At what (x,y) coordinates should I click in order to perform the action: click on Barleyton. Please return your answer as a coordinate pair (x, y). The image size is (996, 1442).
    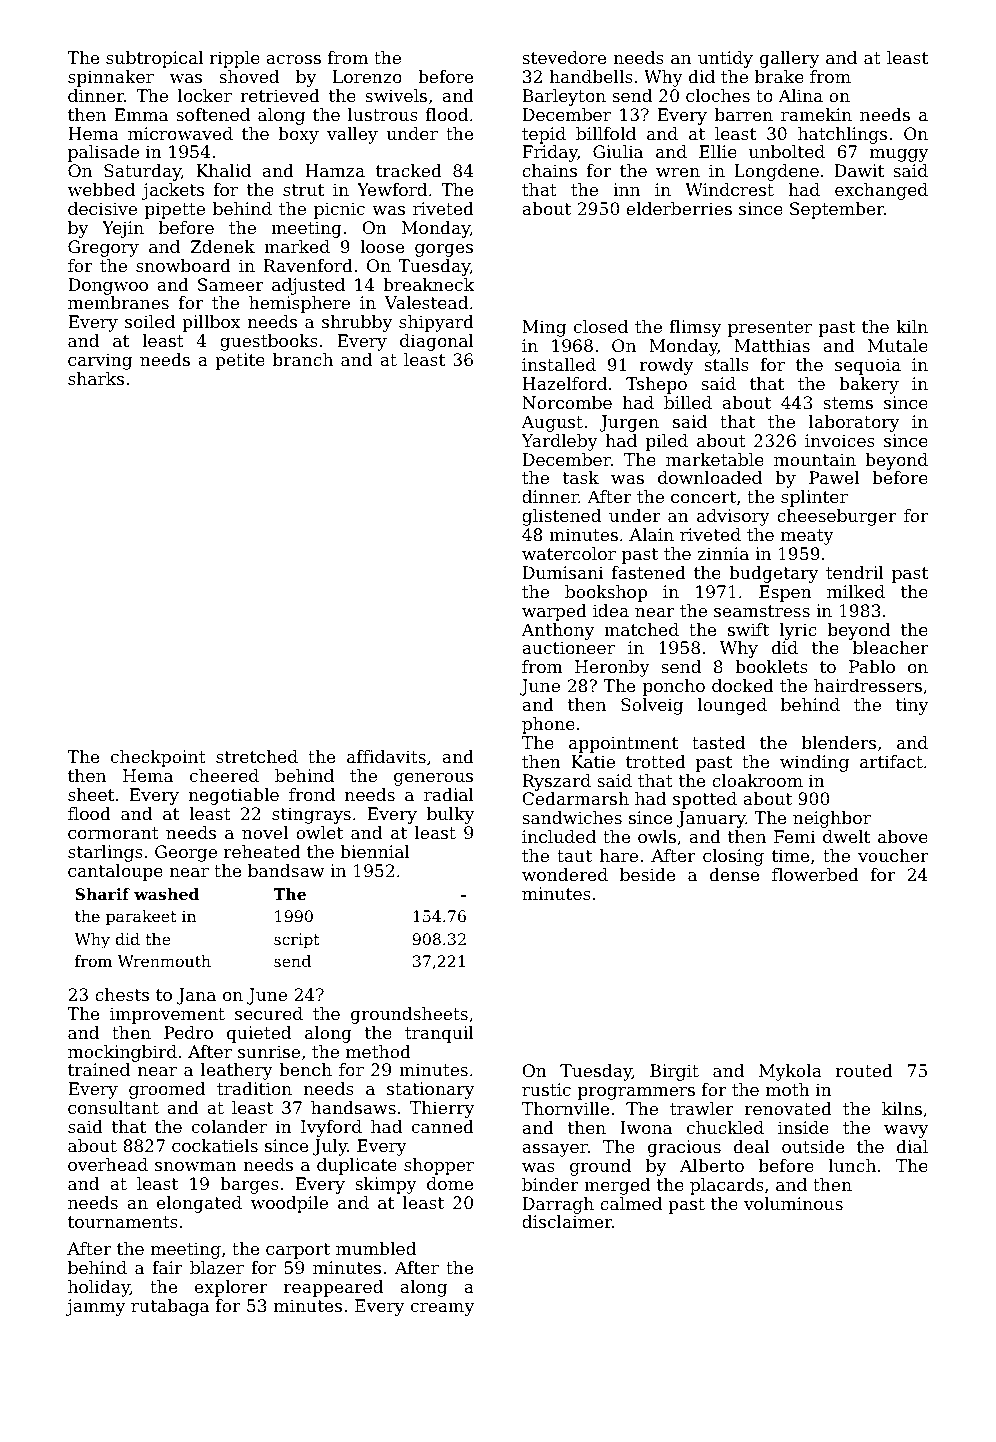
    Looking at the image, I should click on (564, 97).
